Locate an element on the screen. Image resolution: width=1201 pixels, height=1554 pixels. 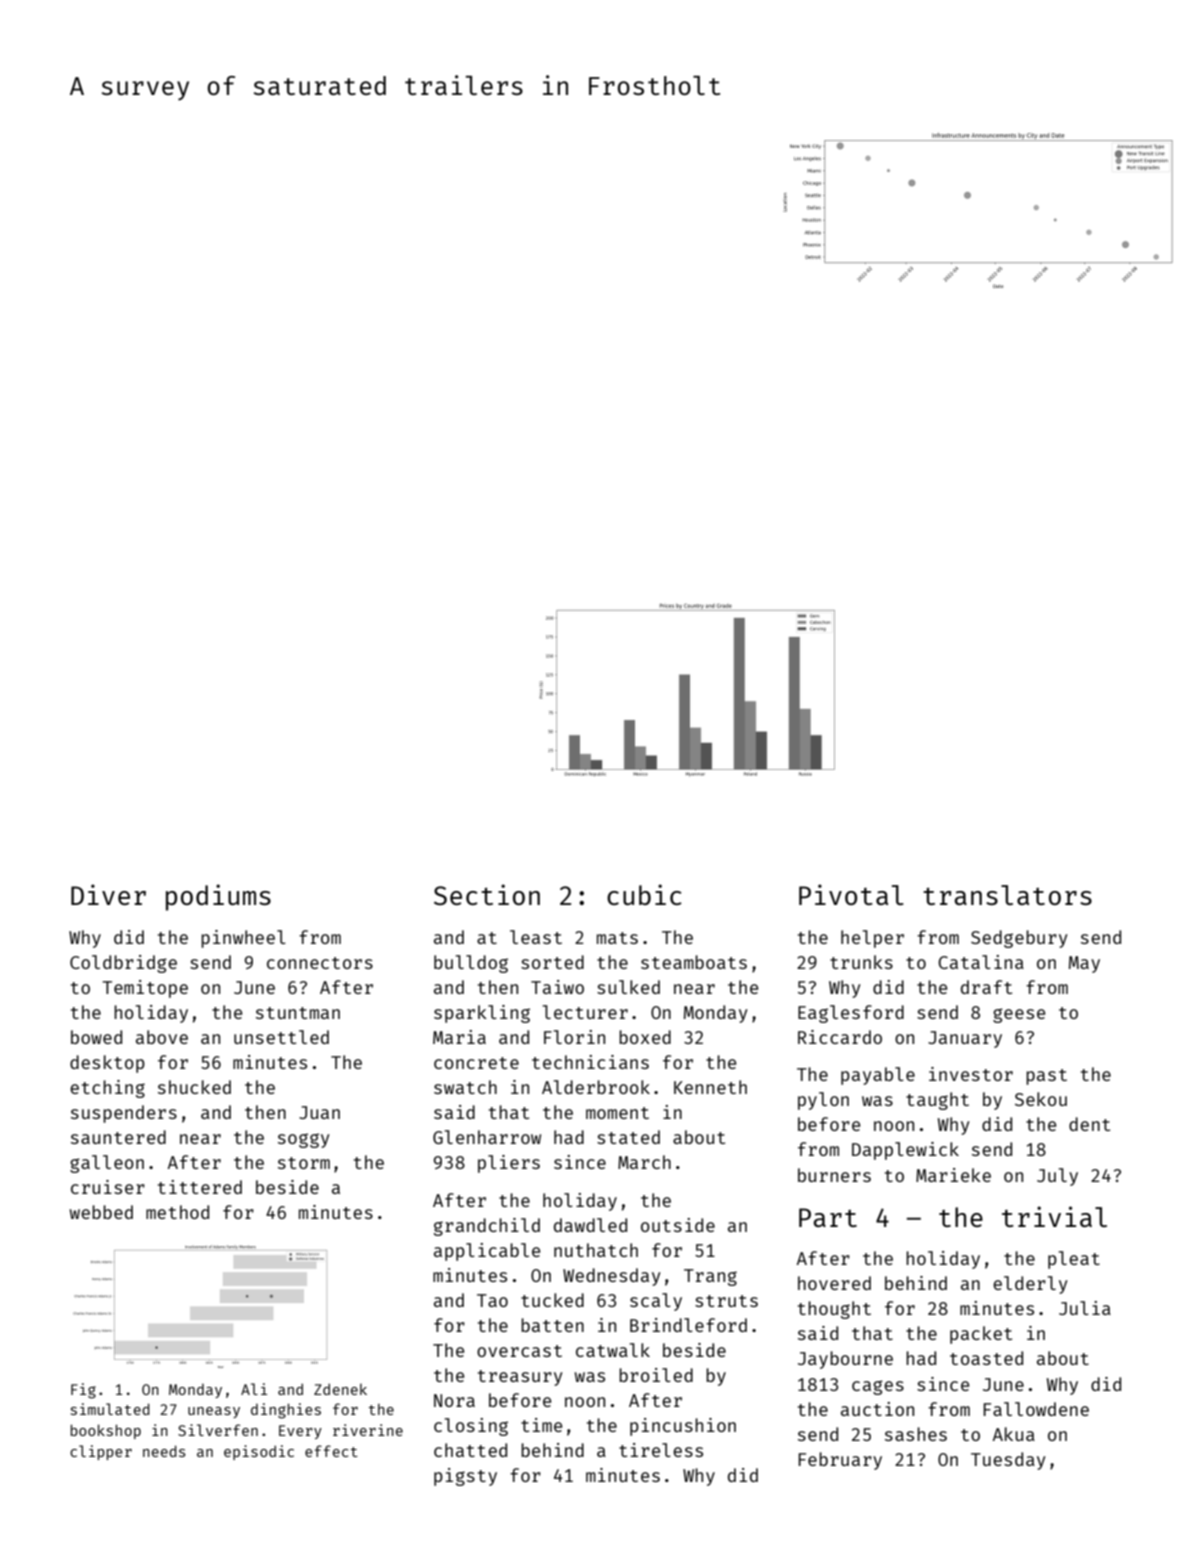
etching is located at coordinates (107, 1089).
